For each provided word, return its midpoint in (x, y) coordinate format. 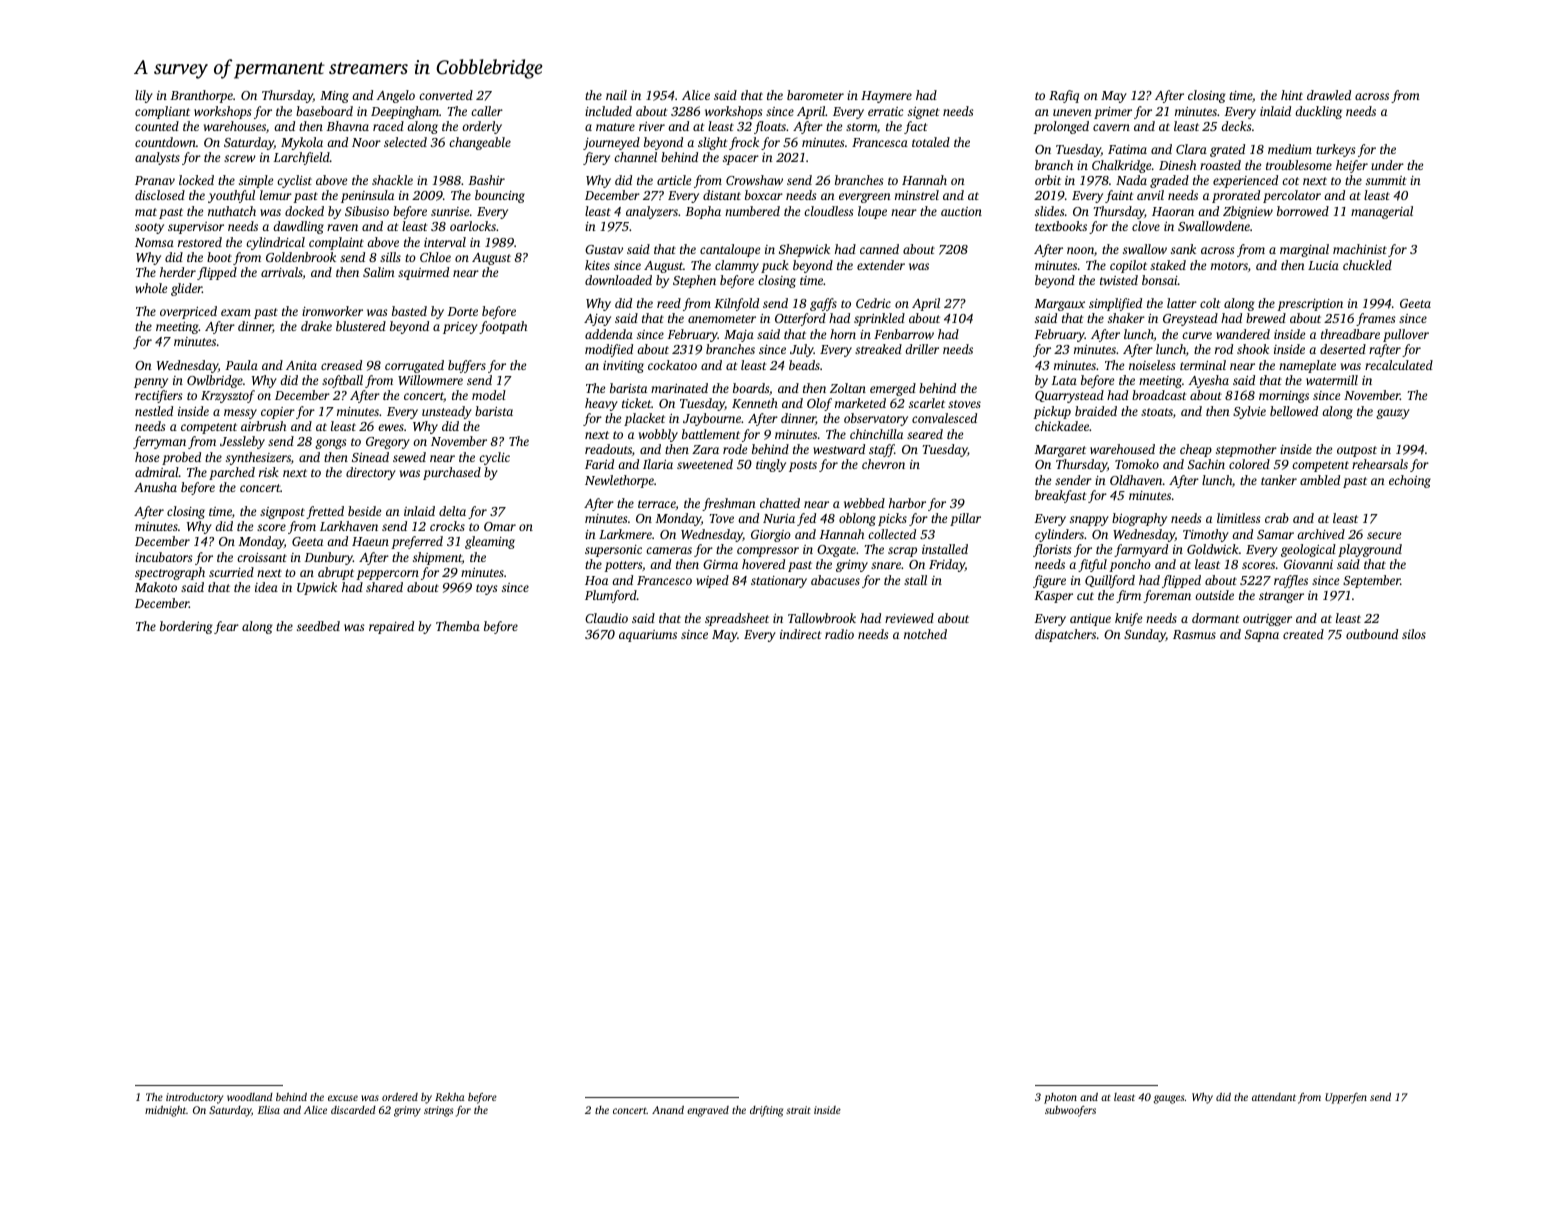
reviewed (909, 618)
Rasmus (1194, 634)
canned (879, 249)
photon (1060, 1098)
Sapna (1262, 636)
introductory (194, 1098)
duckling (1318, 112)
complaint (336, 243)
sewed (409, 457)
